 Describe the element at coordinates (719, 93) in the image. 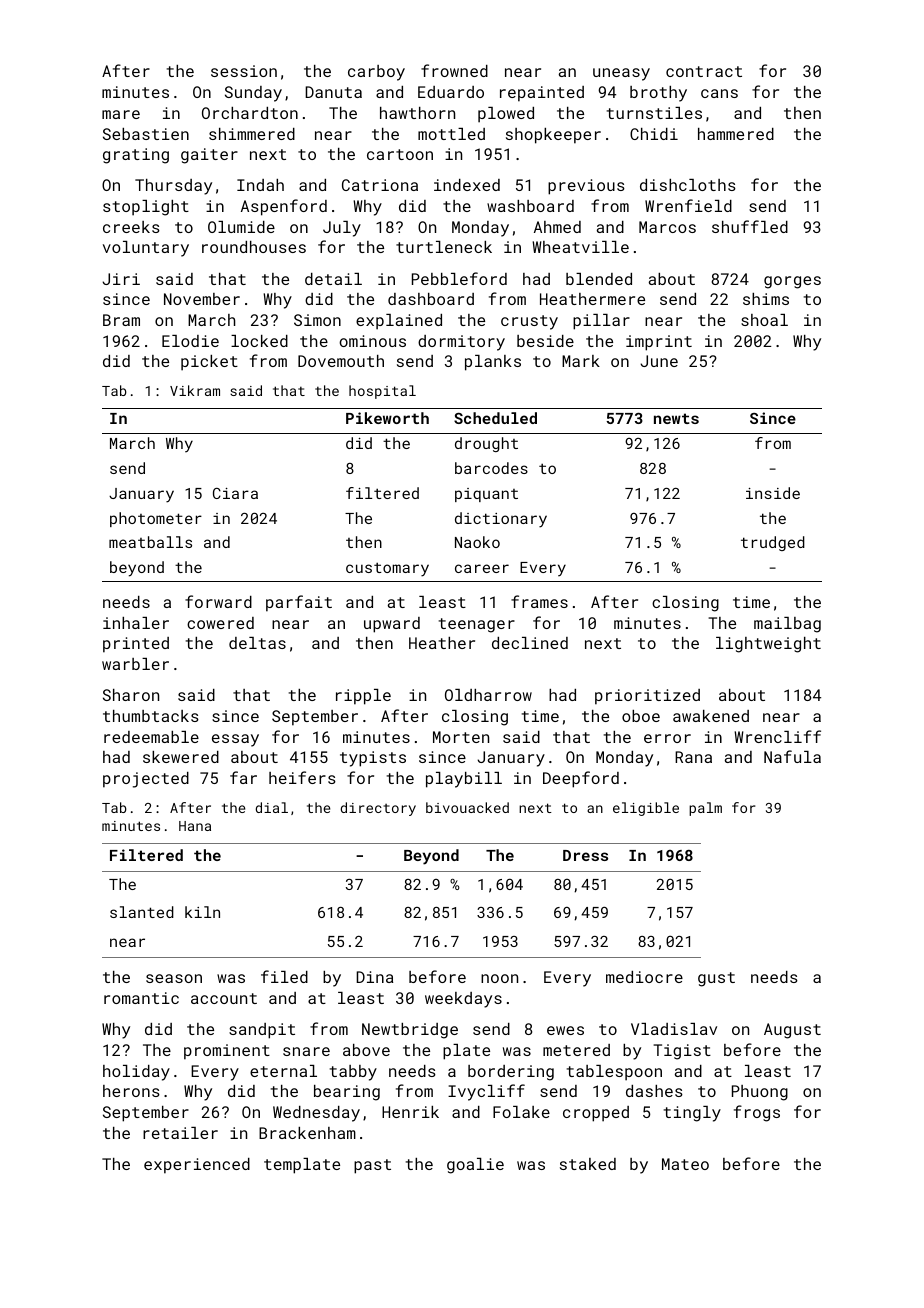

I see `cans` at that location.
